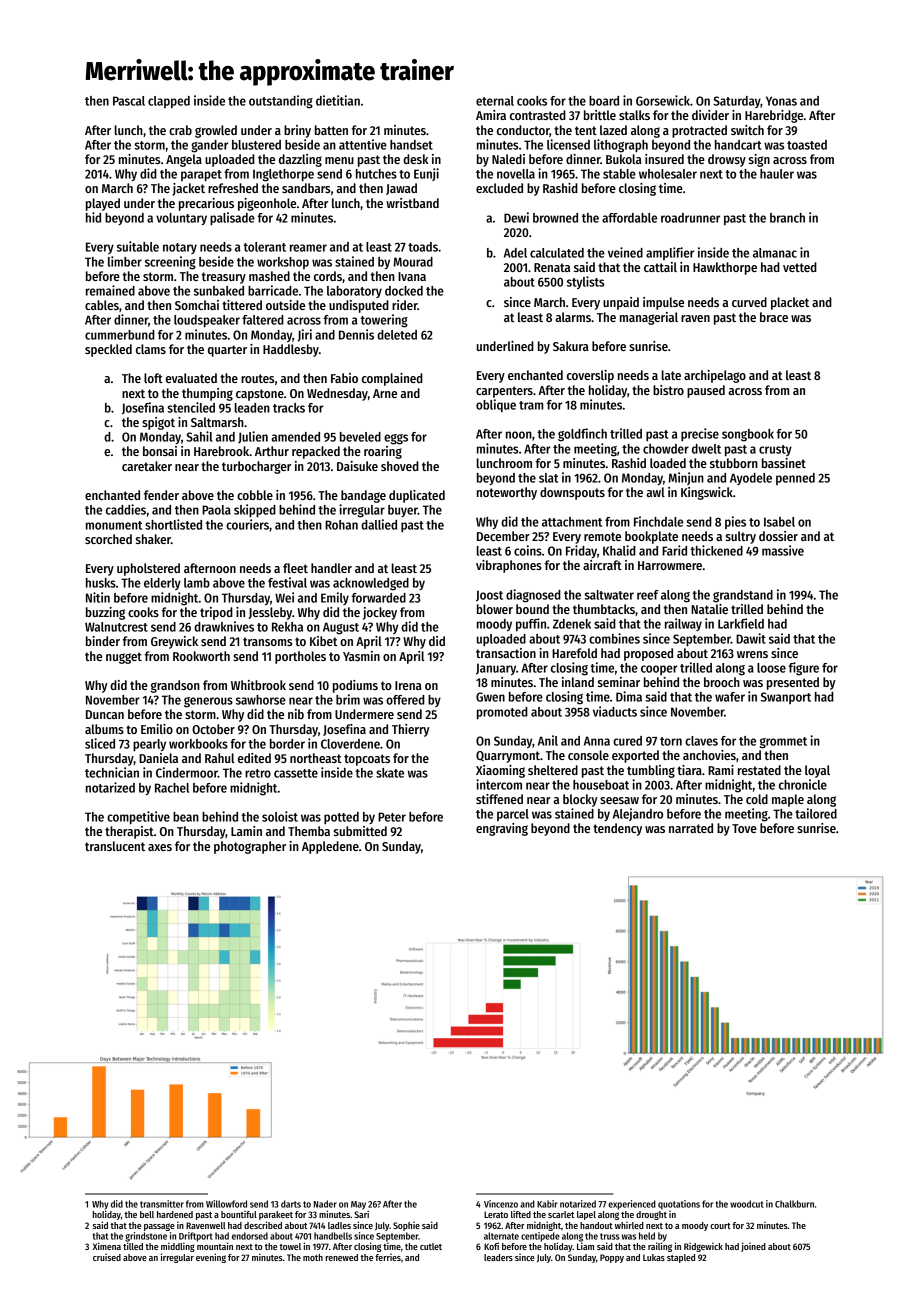 This screenshot has height=1308, width=924. I want to click on insured, so click(664, 159).
